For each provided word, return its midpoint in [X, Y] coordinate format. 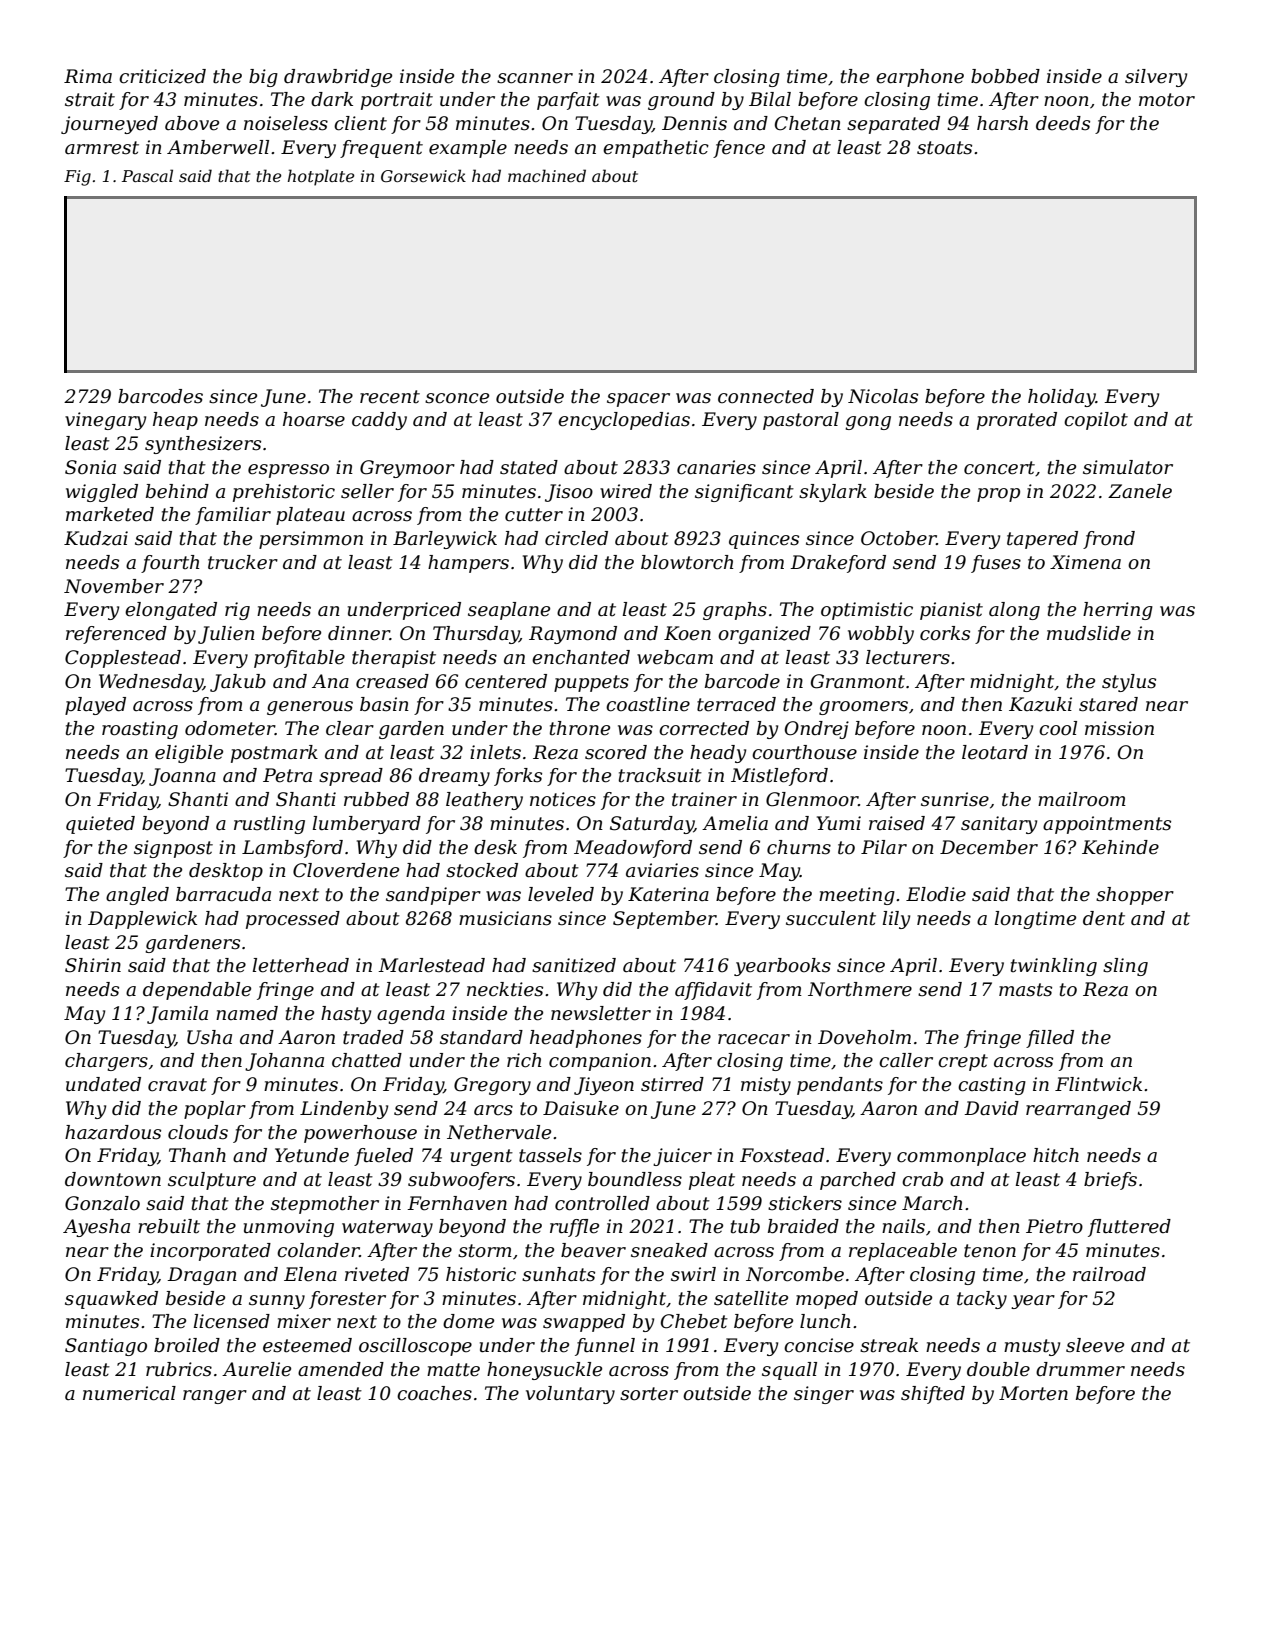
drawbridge [338, 78]
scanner [535, 78]
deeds [1063, 123]
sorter [649, 1394]
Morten [1033, 1393]
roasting [140, 730]
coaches [434, 1393]
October [899, 538]
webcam [675, 657]
